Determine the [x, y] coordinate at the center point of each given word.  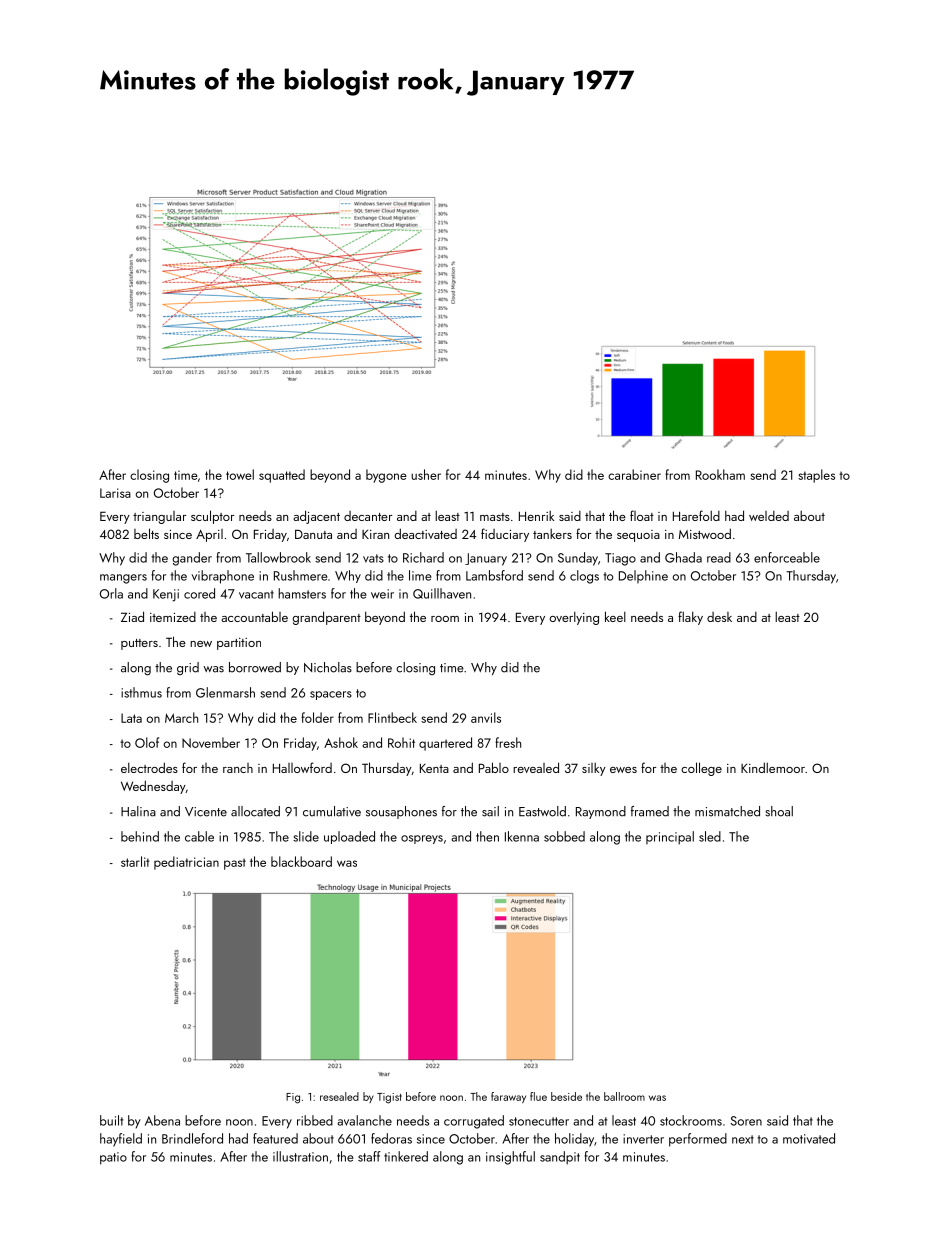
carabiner [634, 474]
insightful [510, 1158]
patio [113, 1158]
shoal [779, 811]
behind [140, 836]
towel [240, 474]
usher [426, 474]
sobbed [564, 836]
